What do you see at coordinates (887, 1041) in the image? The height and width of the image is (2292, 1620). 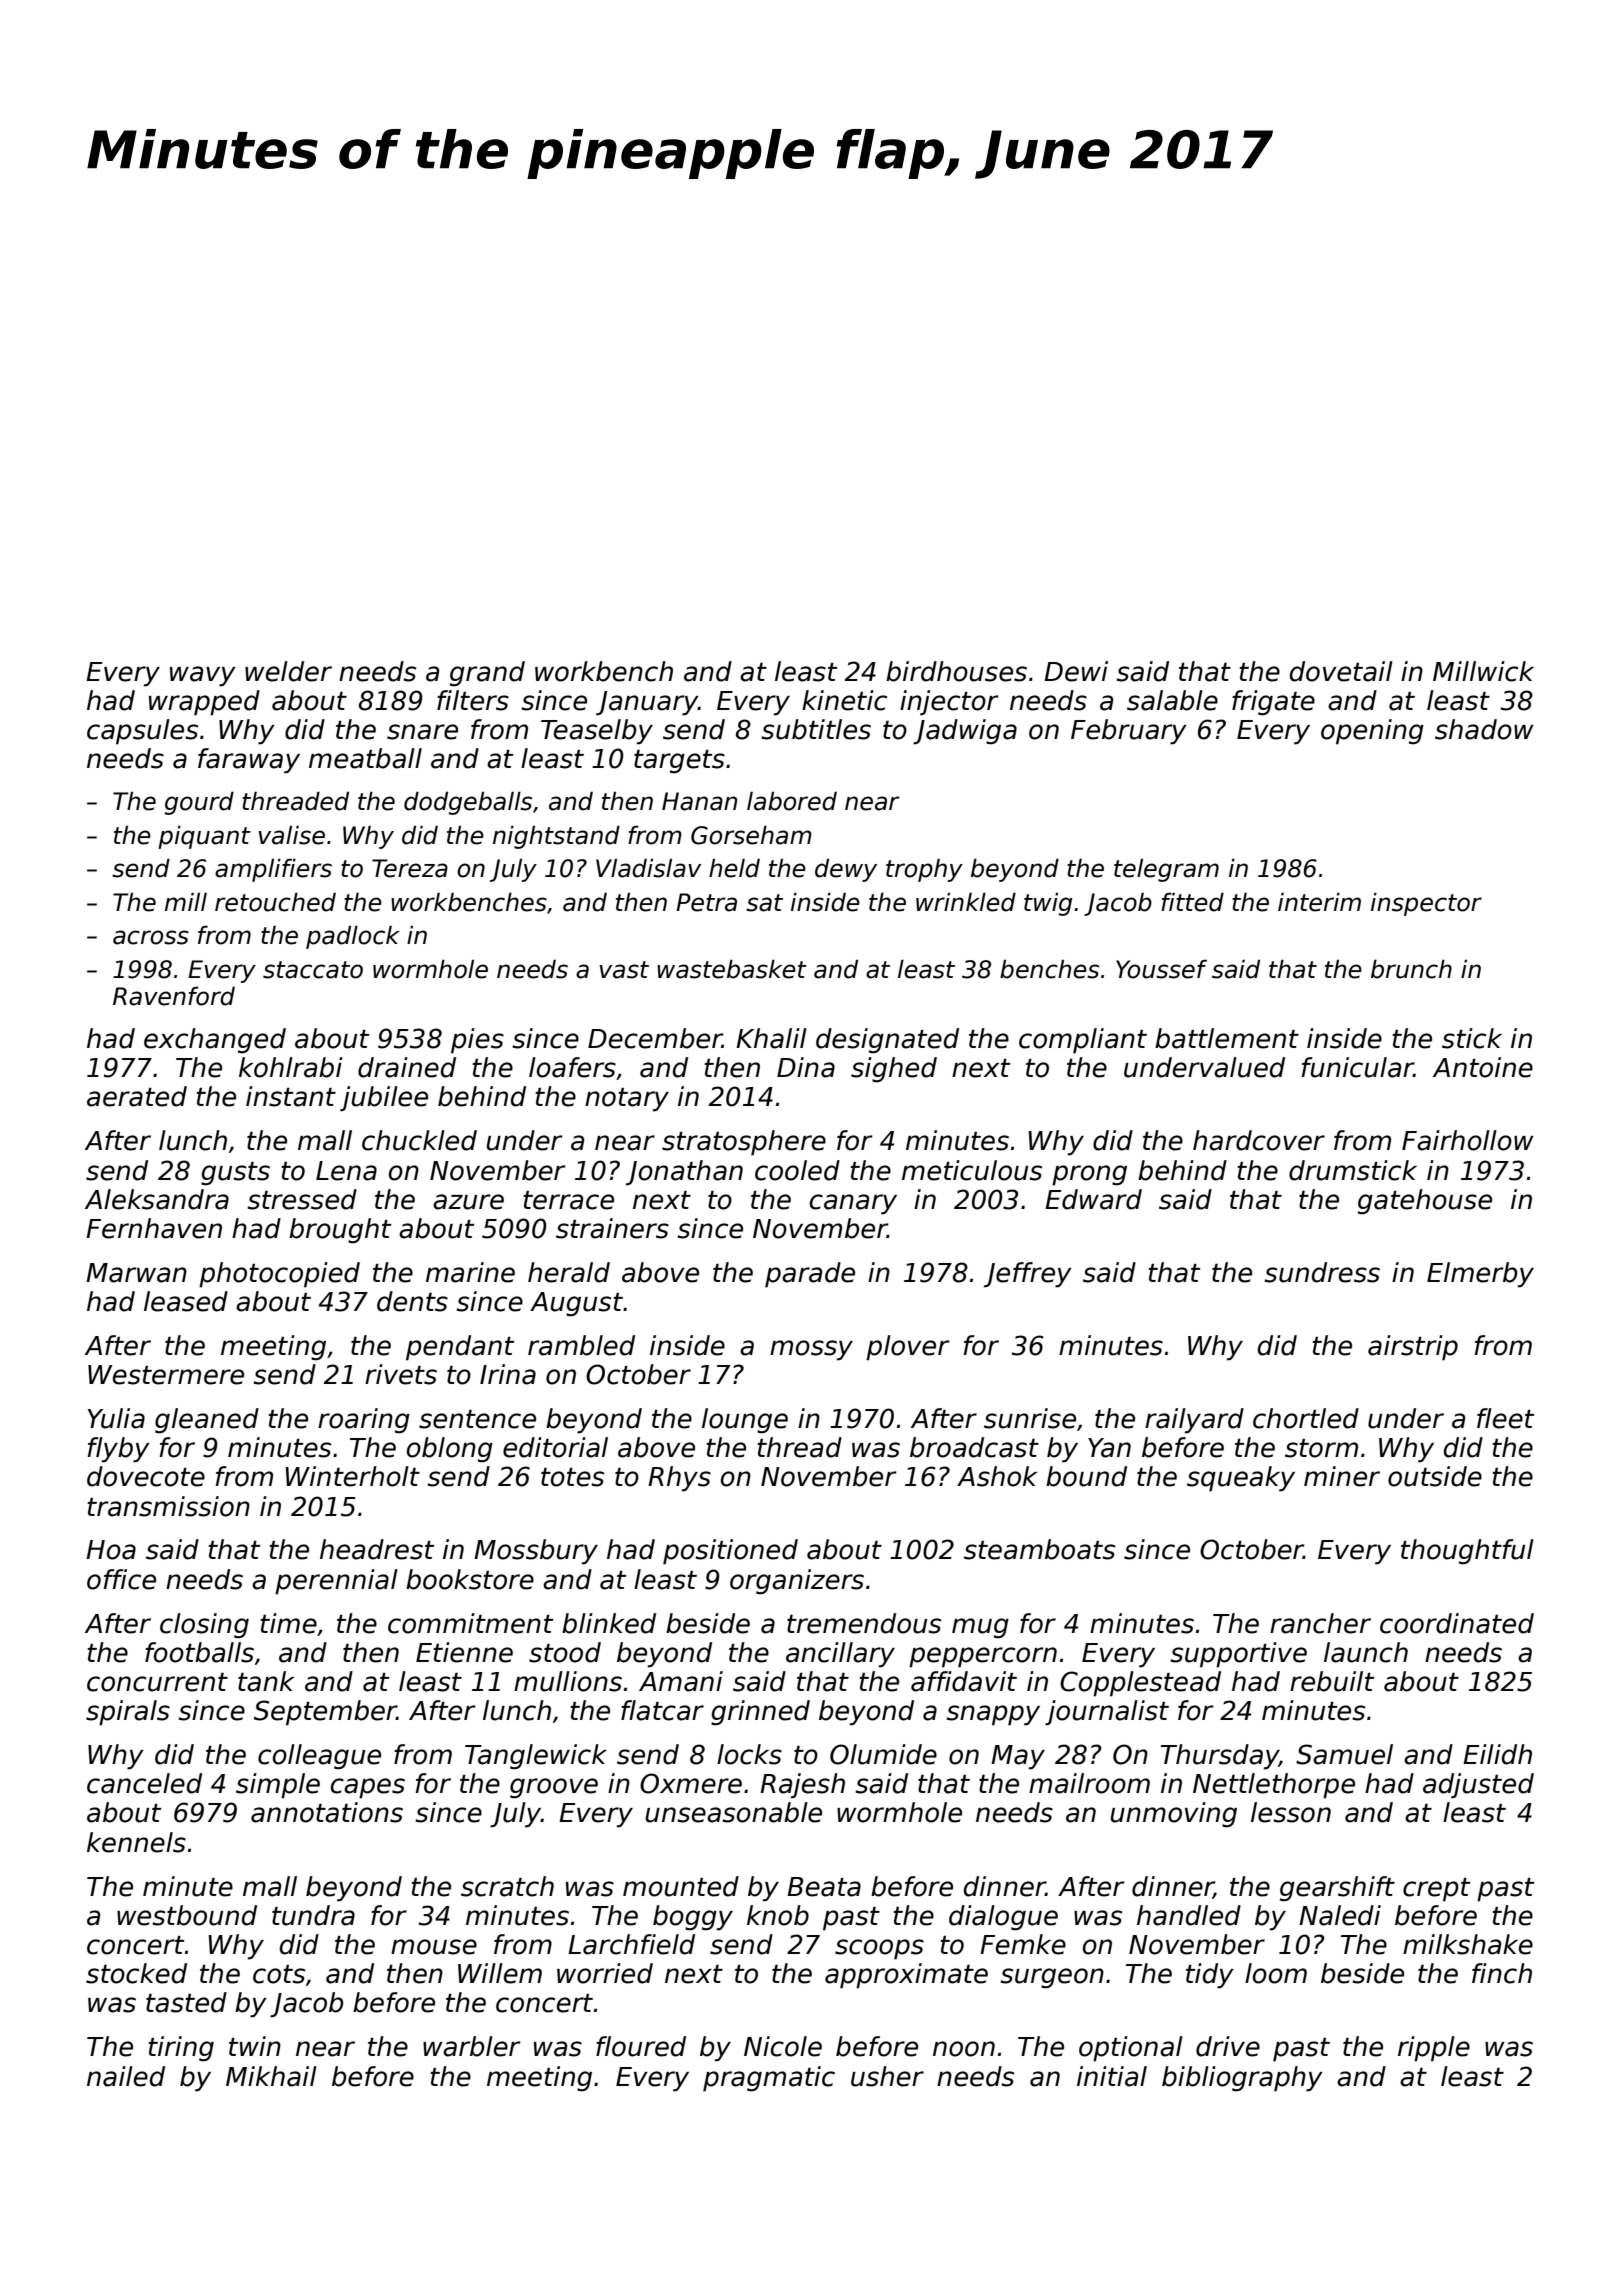 I see `designated` at bounding box center [887, 1041].
